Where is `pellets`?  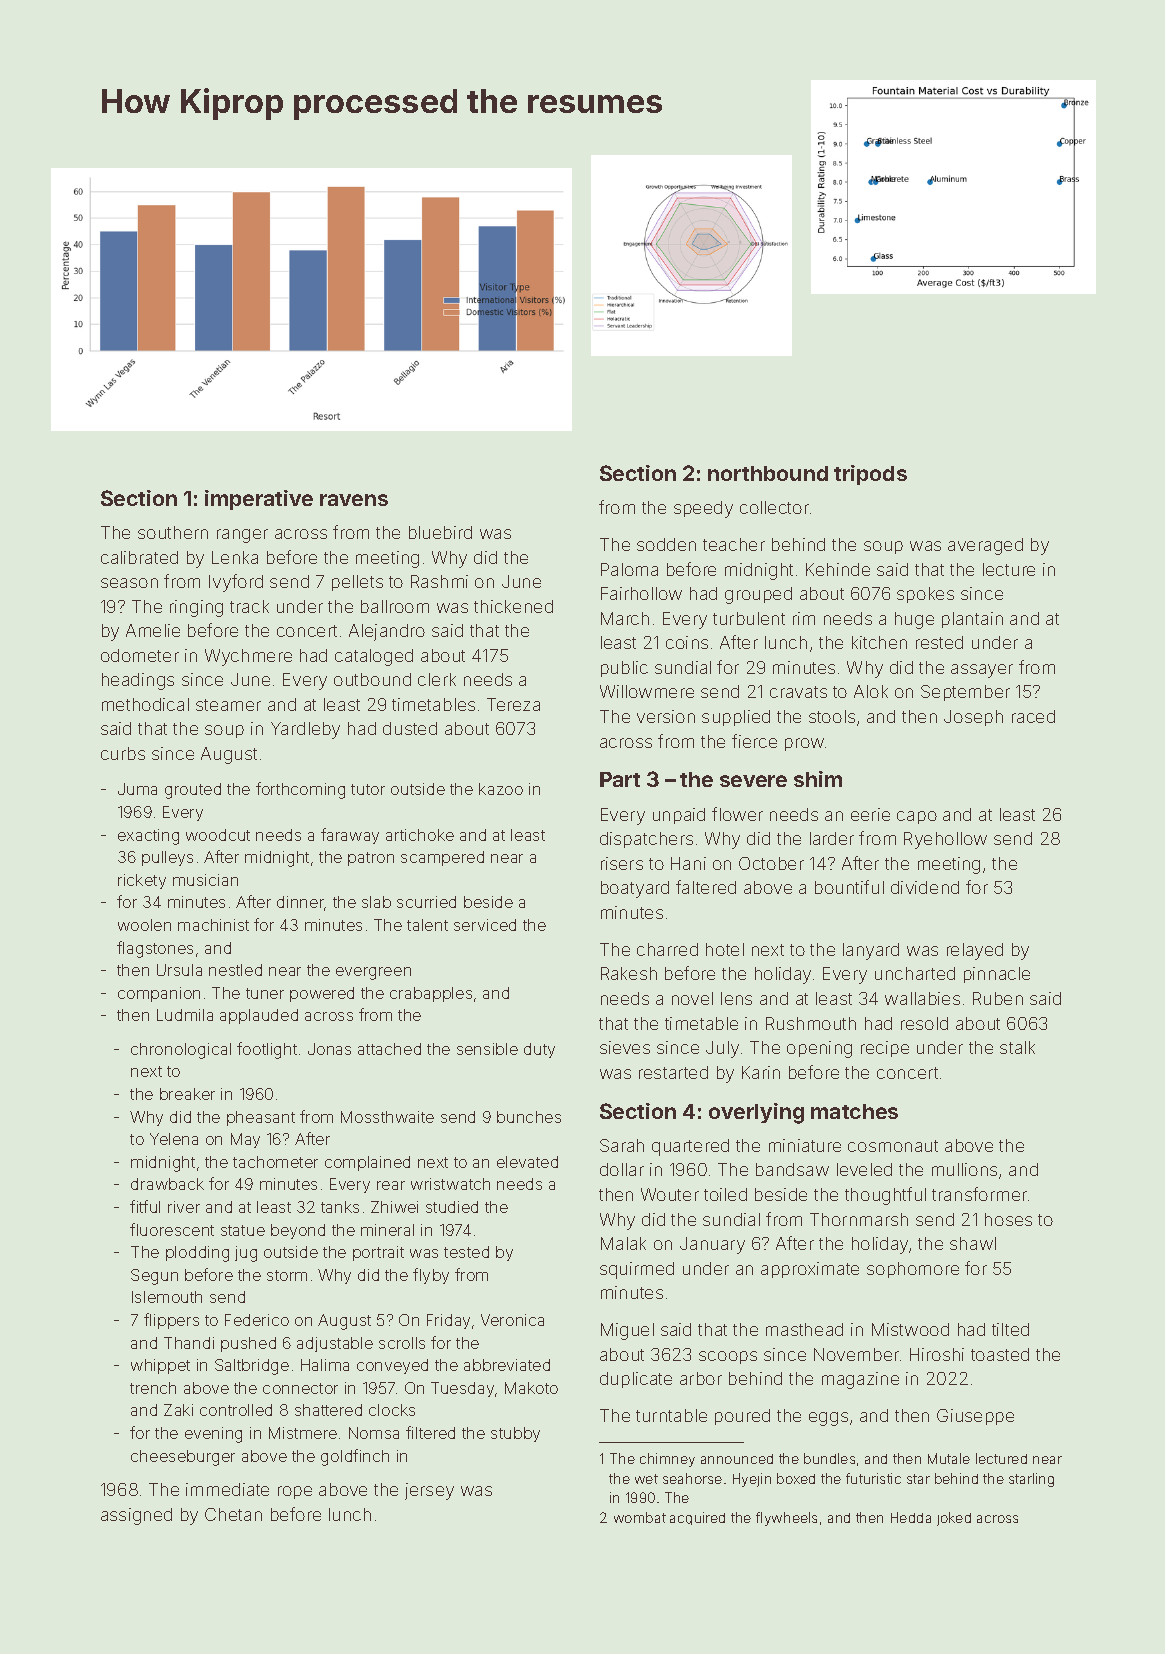
pellets is located at coordinates (357, 583).
